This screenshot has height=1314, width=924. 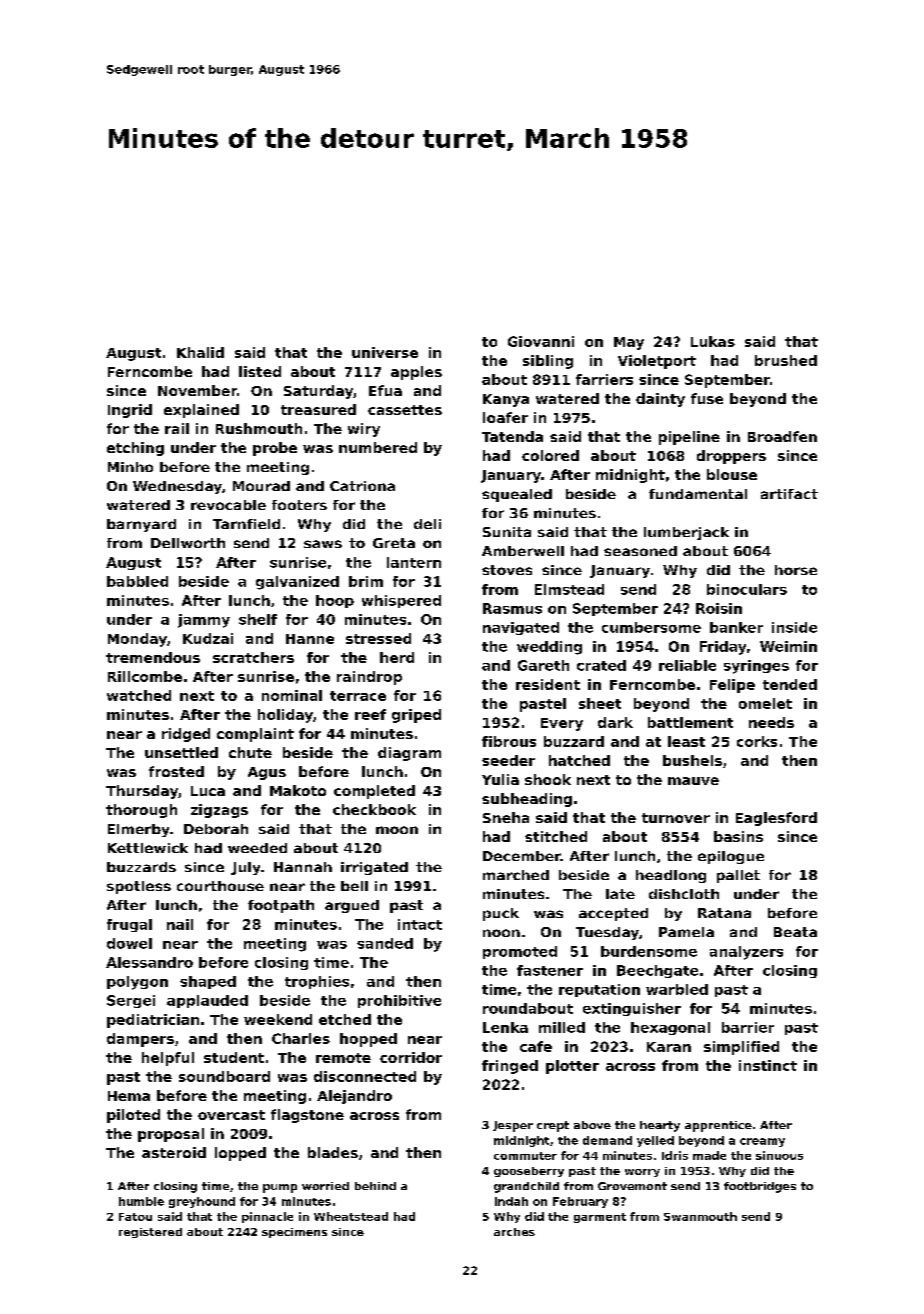 What do you see at coordinates (303, 867) in the screenshot?
I see `Hannah` at bounding box center [303, 867].
